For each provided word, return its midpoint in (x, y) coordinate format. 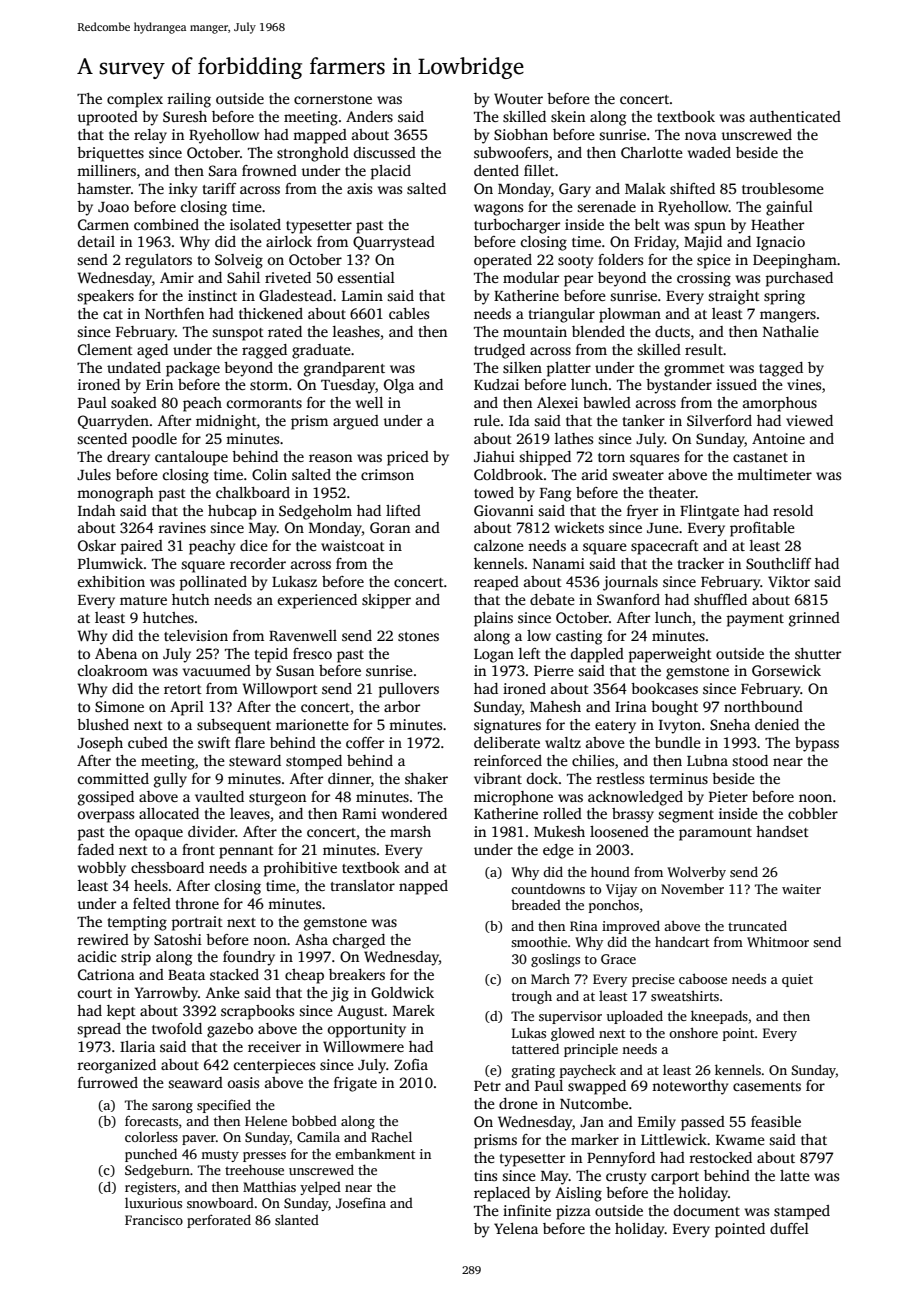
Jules (94, 474)
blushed (103, 724)
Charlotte (652, 152)
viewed (809, 420)
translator (363, 885)
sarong (172, 1108)
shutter (818, 653)
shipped (545, 458)
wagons (498, 210)
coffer (365, 742)
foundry (249, 958)
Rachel (391, 1136)
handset (782, 831)
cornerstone (333, 99)
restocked (720, 1157)
